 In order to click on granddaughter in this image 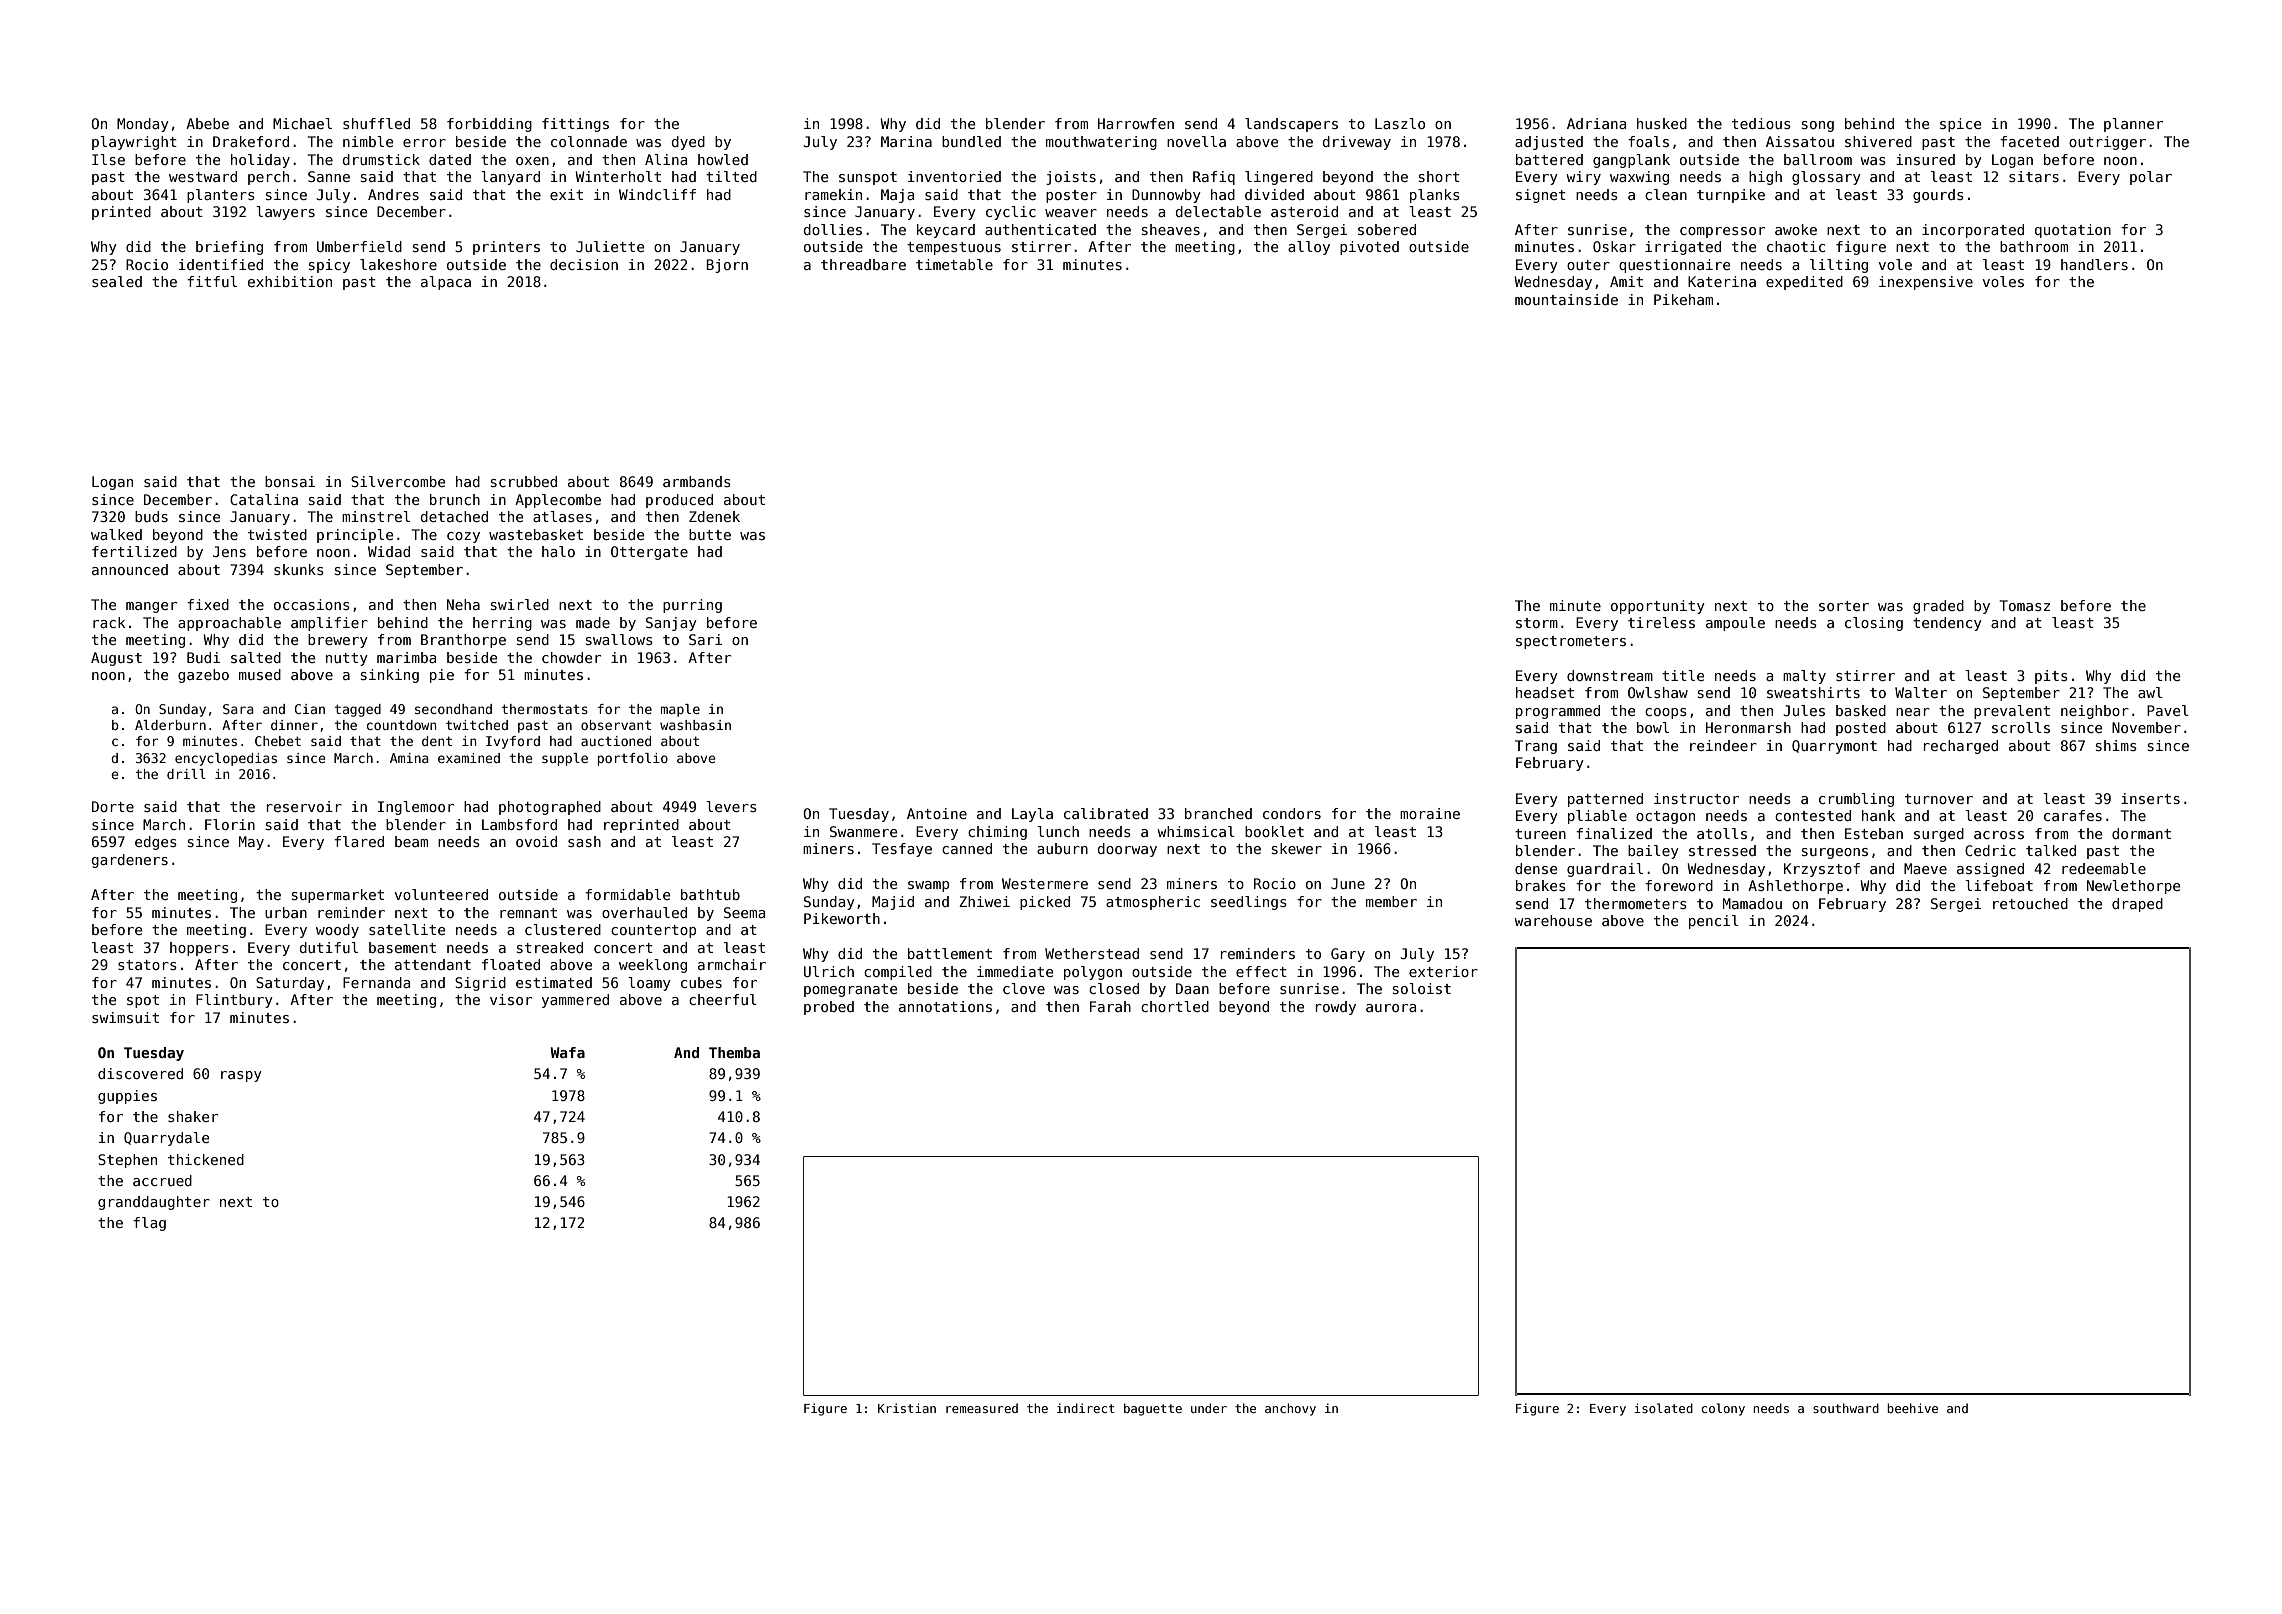, I will do `click(154, 1203)`.
